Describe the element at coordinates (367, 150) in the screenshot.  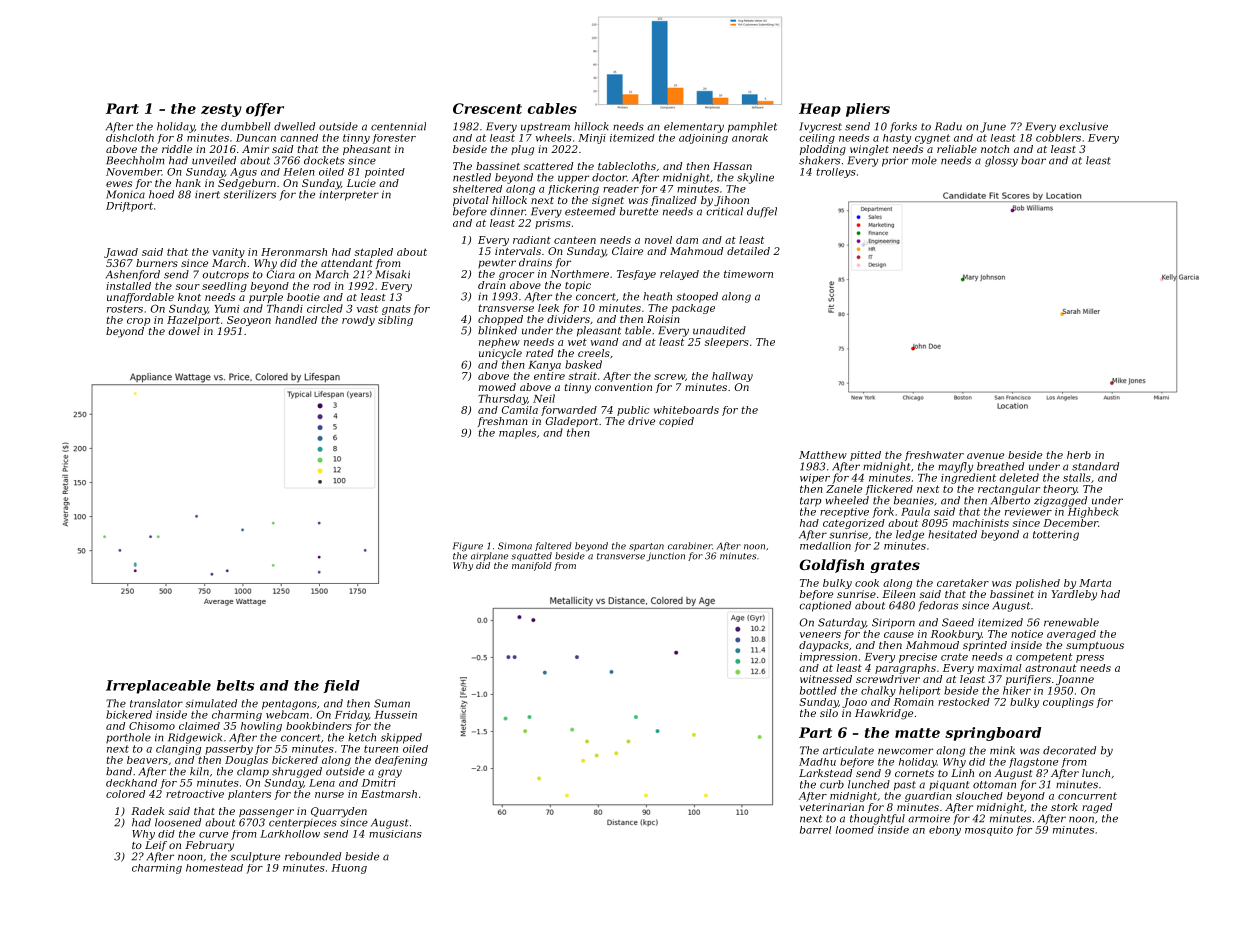
I see `pheasant` at that location.
